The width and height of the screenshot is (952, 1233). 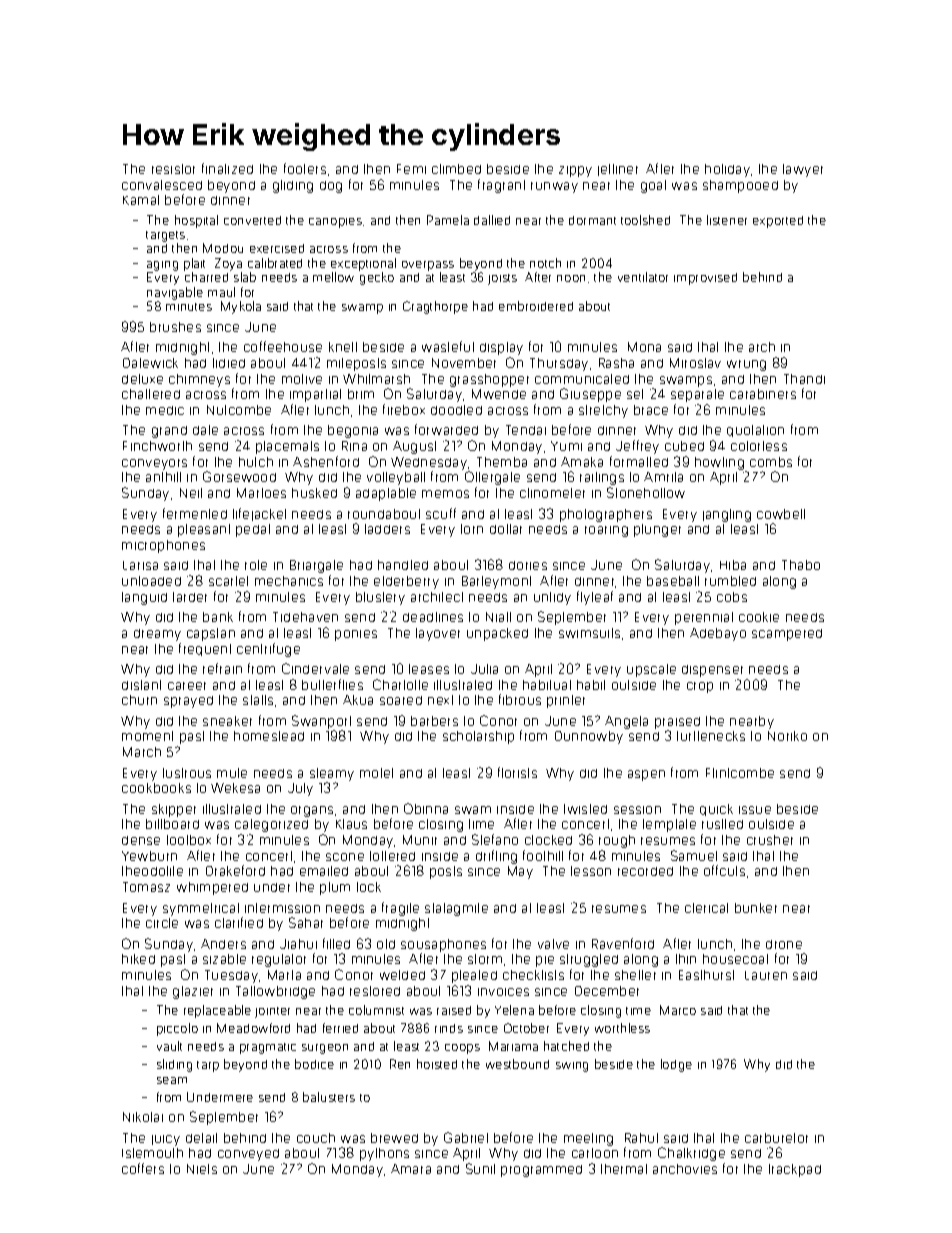 What do you see at coordinates (795, 1170) in the screenshot?
I see `trackpad` at bounding box center [795, 1170].
